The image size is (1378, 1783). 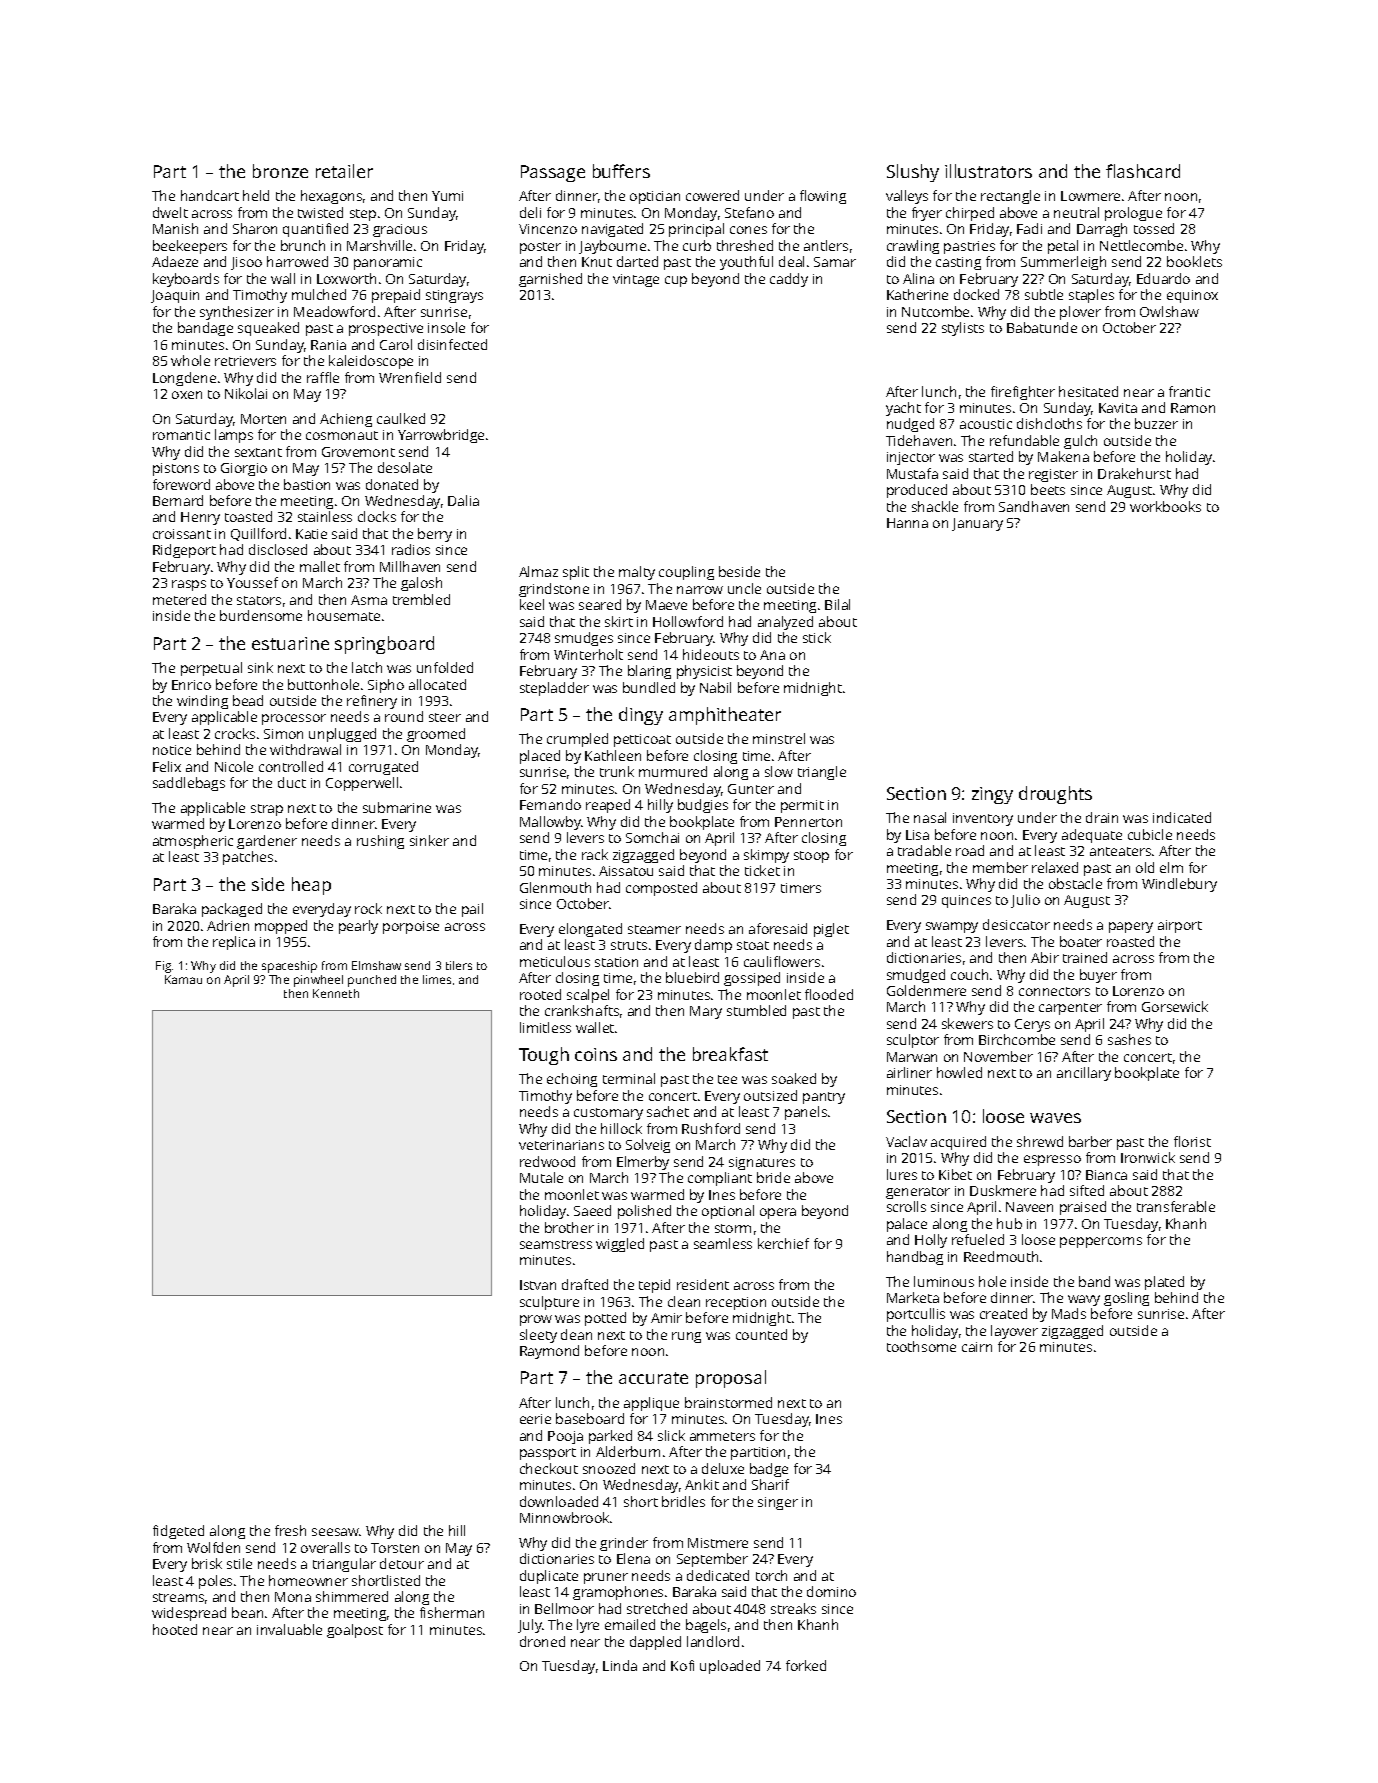 I want to click on January, so click(x=977, y=524).
